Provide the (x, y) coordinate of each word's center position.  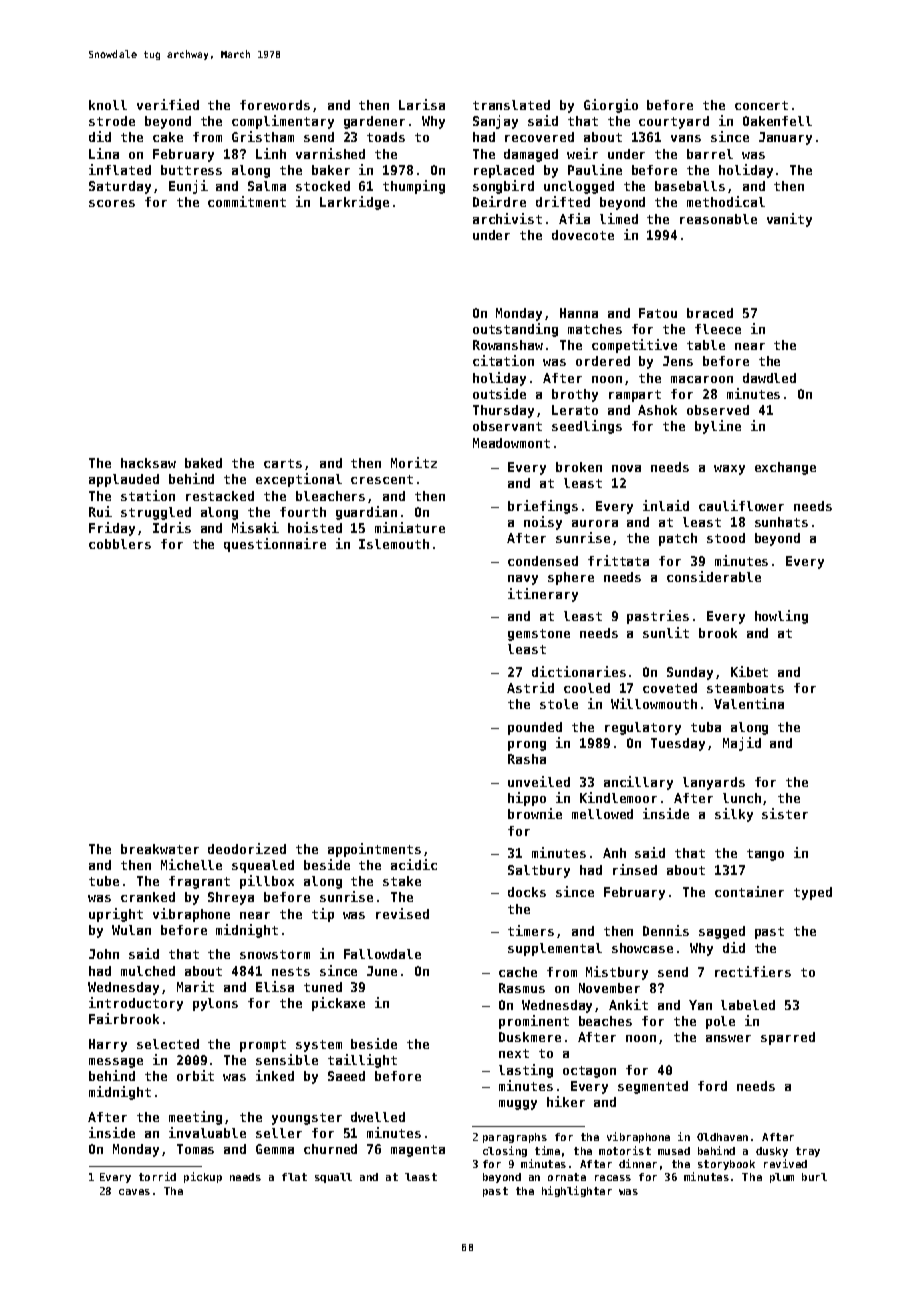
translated (511, 105)
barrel (710, 154)
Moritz (414, 462)
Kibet (749, 671)
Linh (271, 153)
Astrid (530, 687)
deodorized (247, 848)
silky (734, 815)
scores (112, 203)
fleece (718, 329)
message (116, 1063)
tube (104, 881)
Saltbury (539, 871)
